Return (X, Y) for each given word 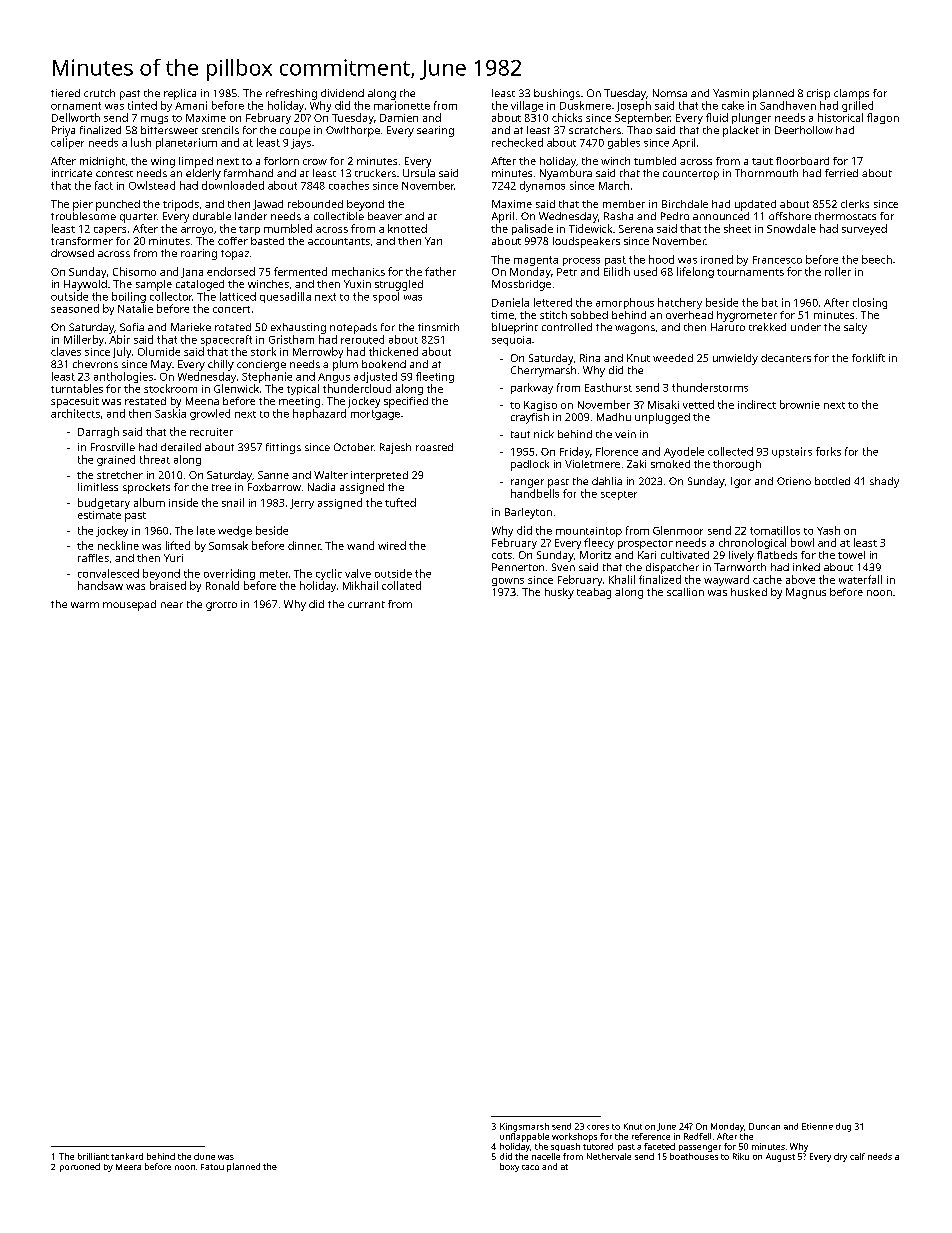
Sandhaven (788, 105)
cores (598, 1127)
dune (204, 1156)
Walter (331, 475)
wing (163, 162)
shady (884, 482)
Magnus (806, 593)
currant (366, 604)
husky (559, 593)
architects (75, 413)
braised (168, 585)
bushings (557, 94)
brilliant (93, 1156)
